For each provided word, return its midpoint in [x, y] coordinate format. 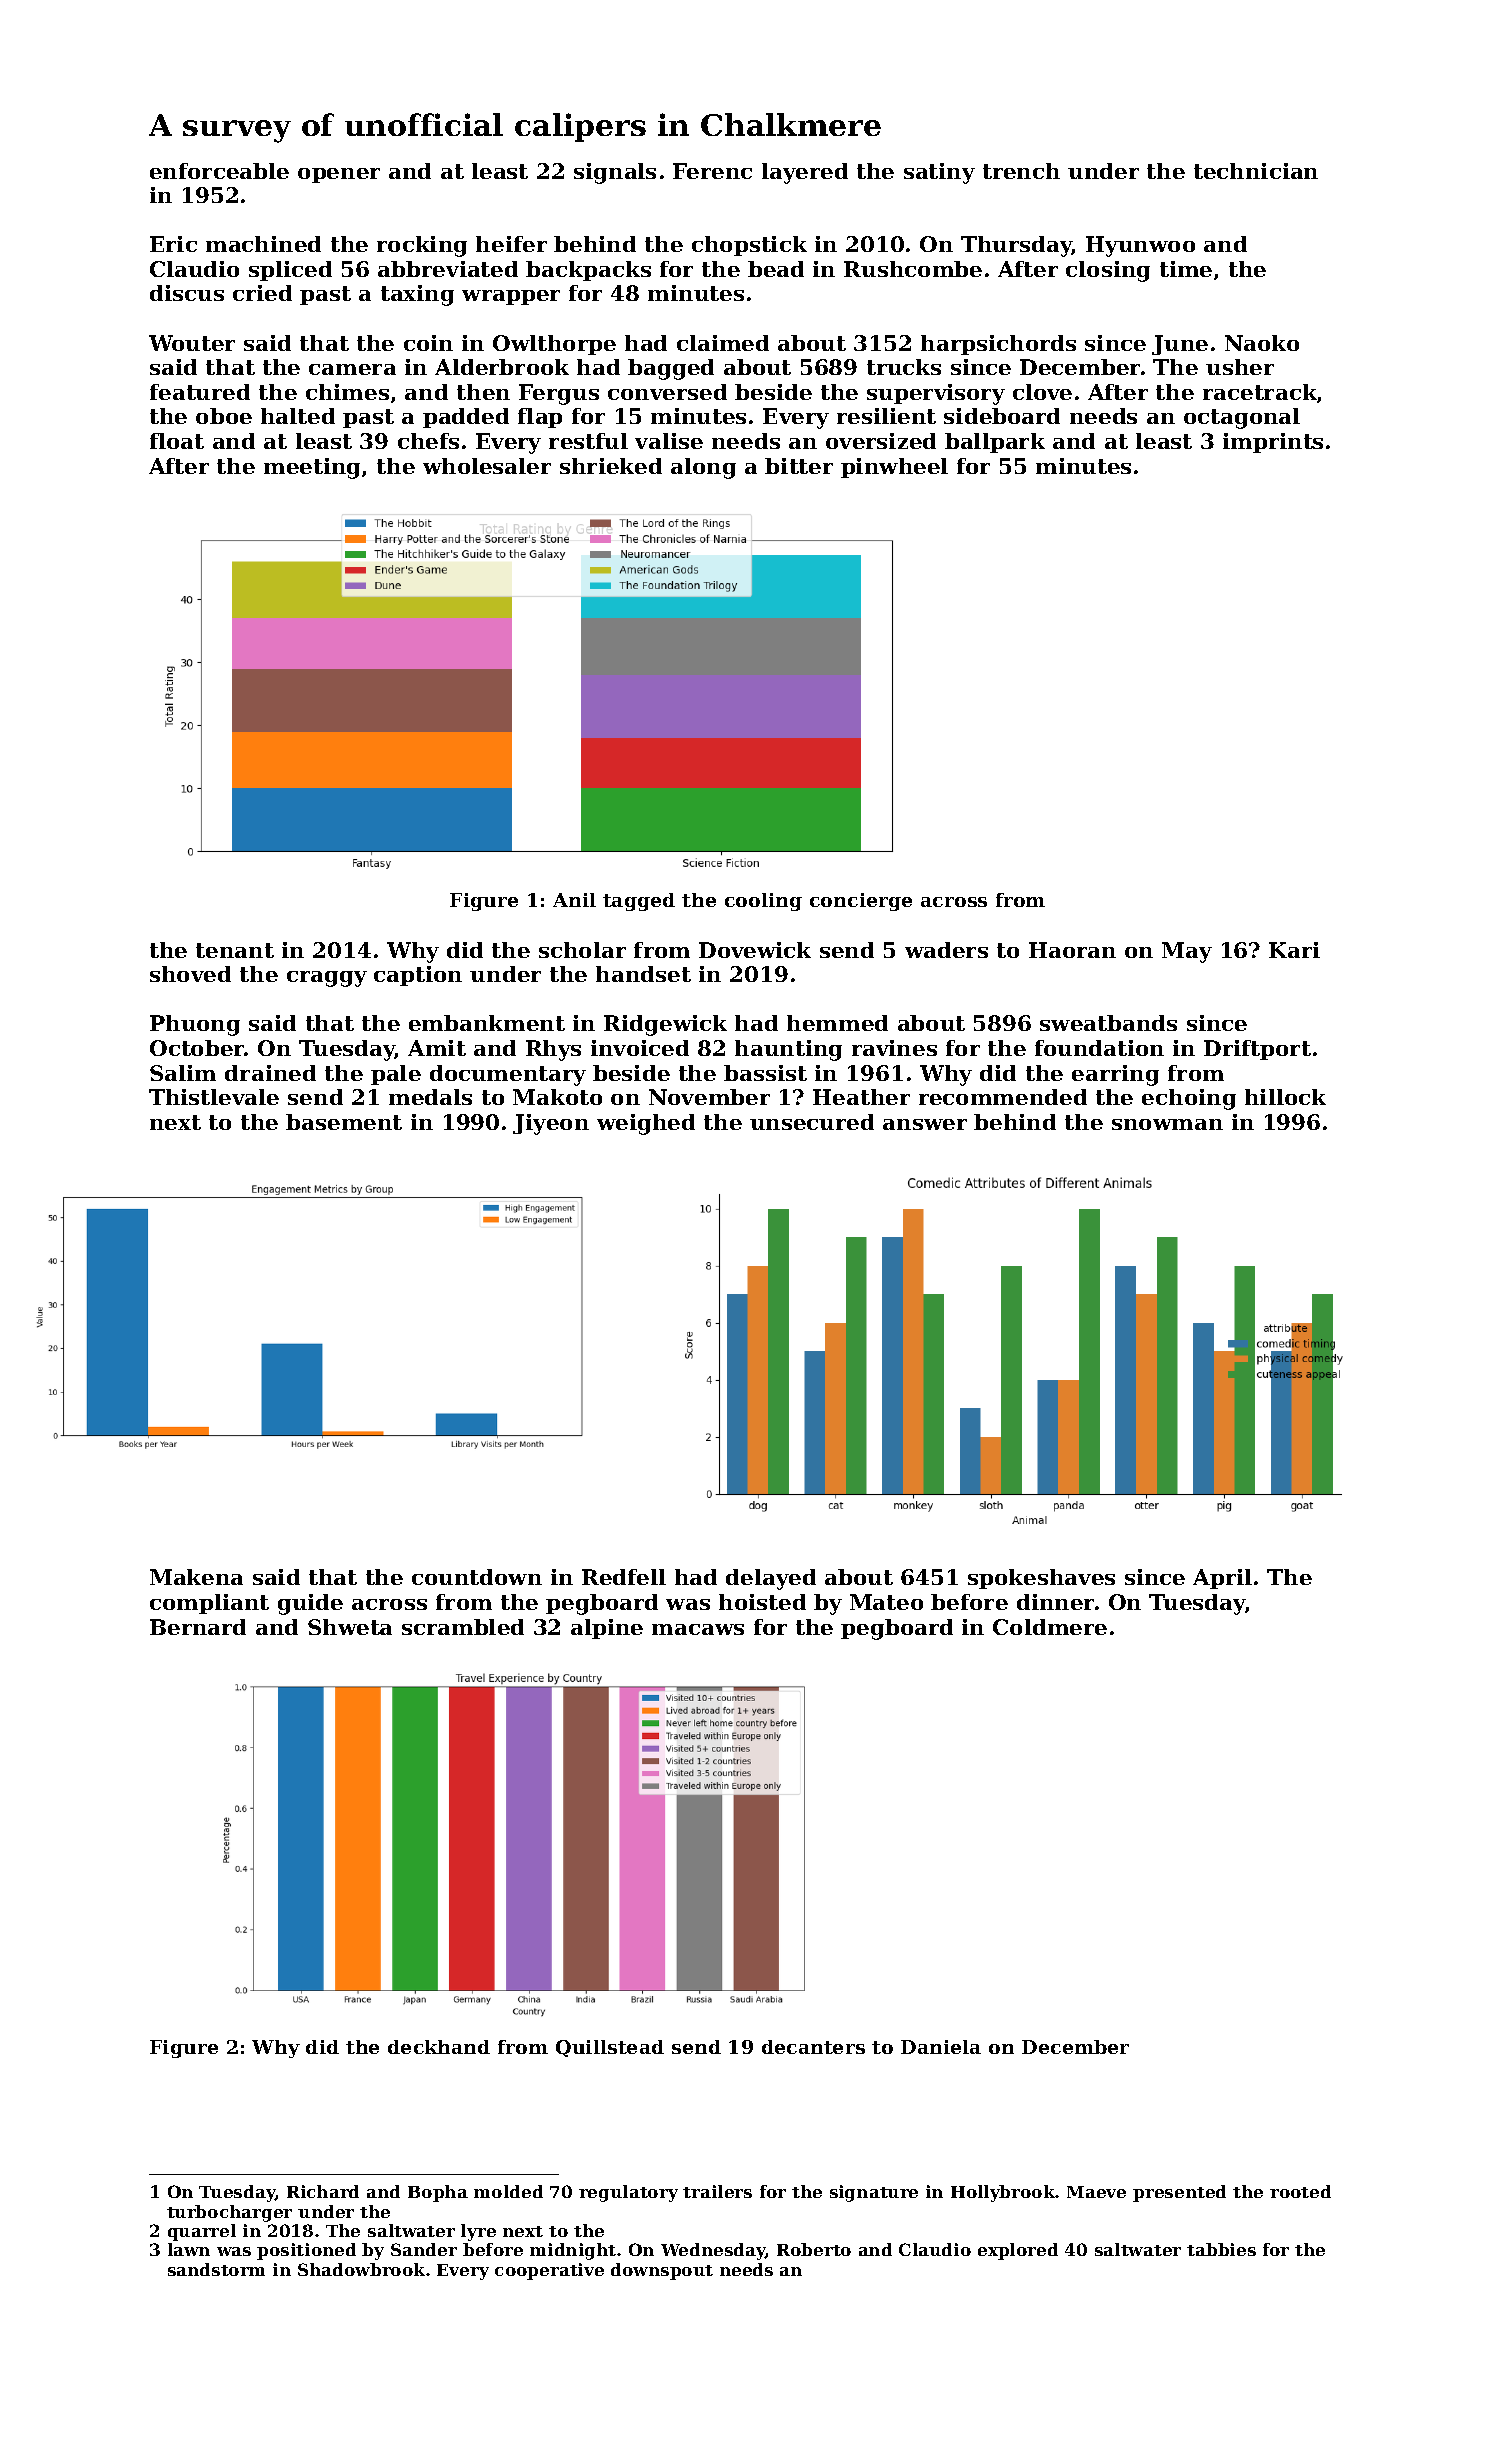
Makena [196, 1577]
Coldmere [1050, 1627]
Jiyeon [551, 1124]
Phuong [195, 1025]
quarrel [202, 2232]
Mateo [886, 1602]
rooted [1300, 2191]
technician [1256, 171]
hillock [1285, 1097]
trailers [717, 2191]
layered [805, 173]
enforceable [219, 171]
